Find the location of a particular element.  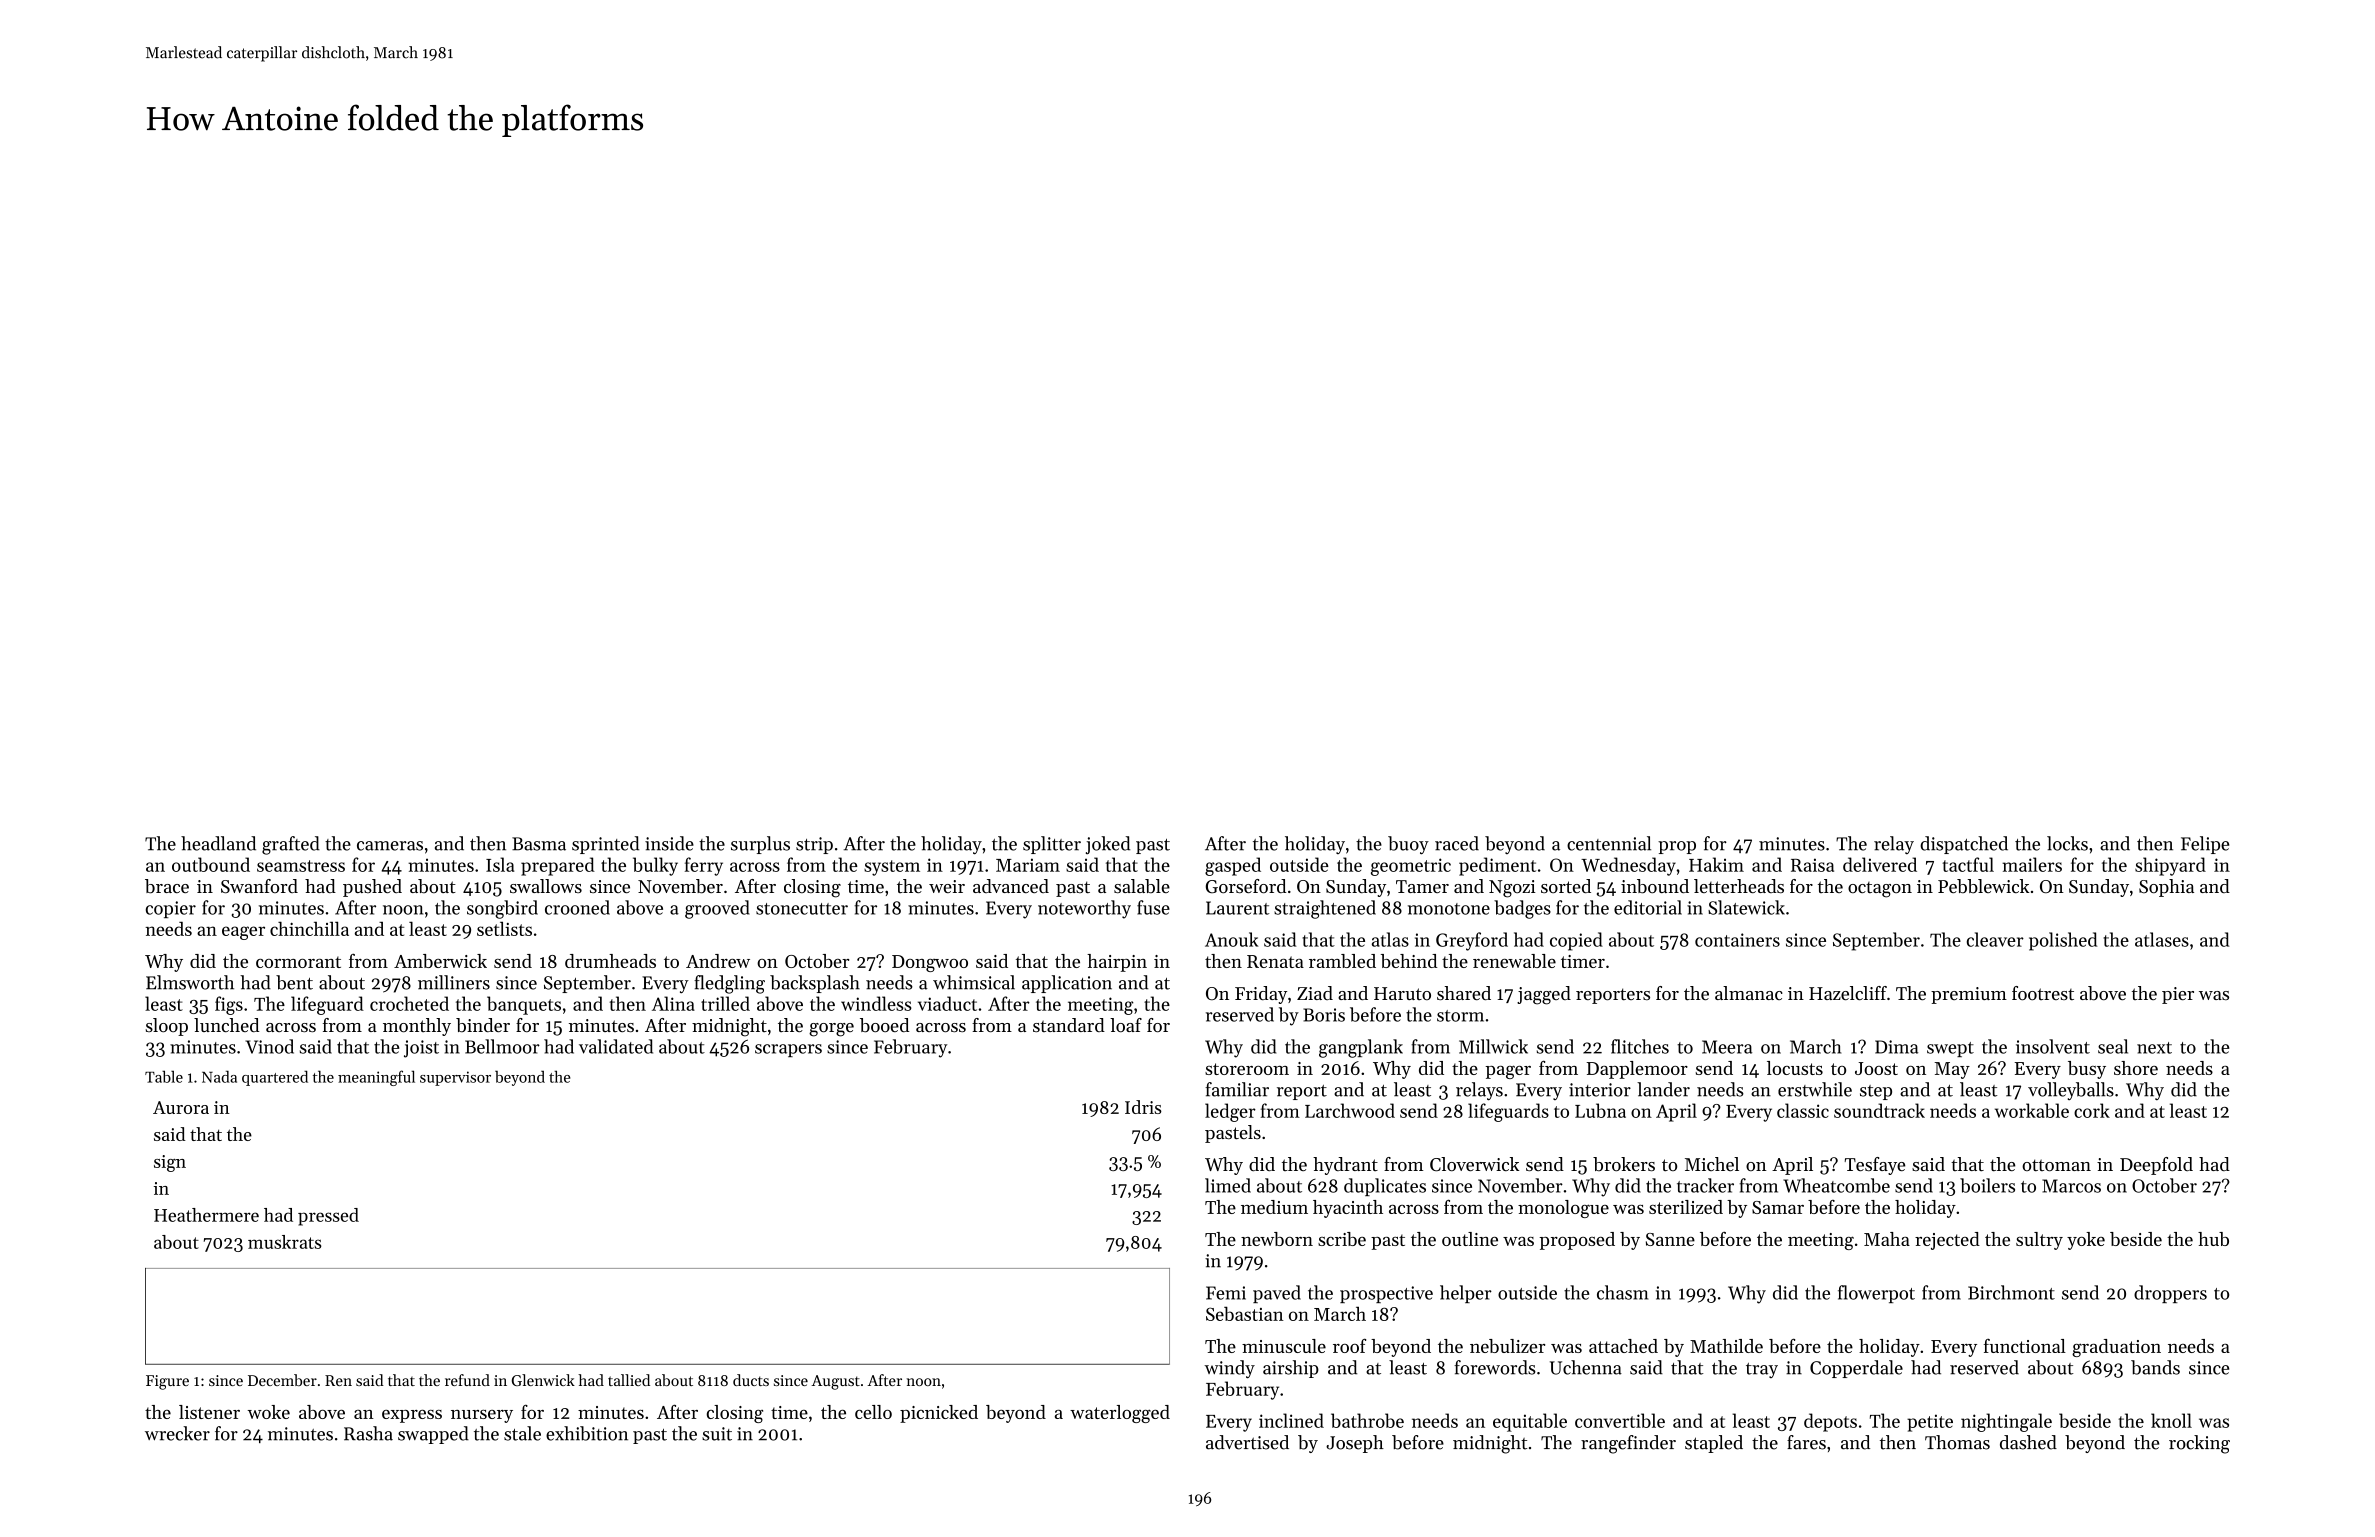

newborn is located at coordinates (1277, 1239).
